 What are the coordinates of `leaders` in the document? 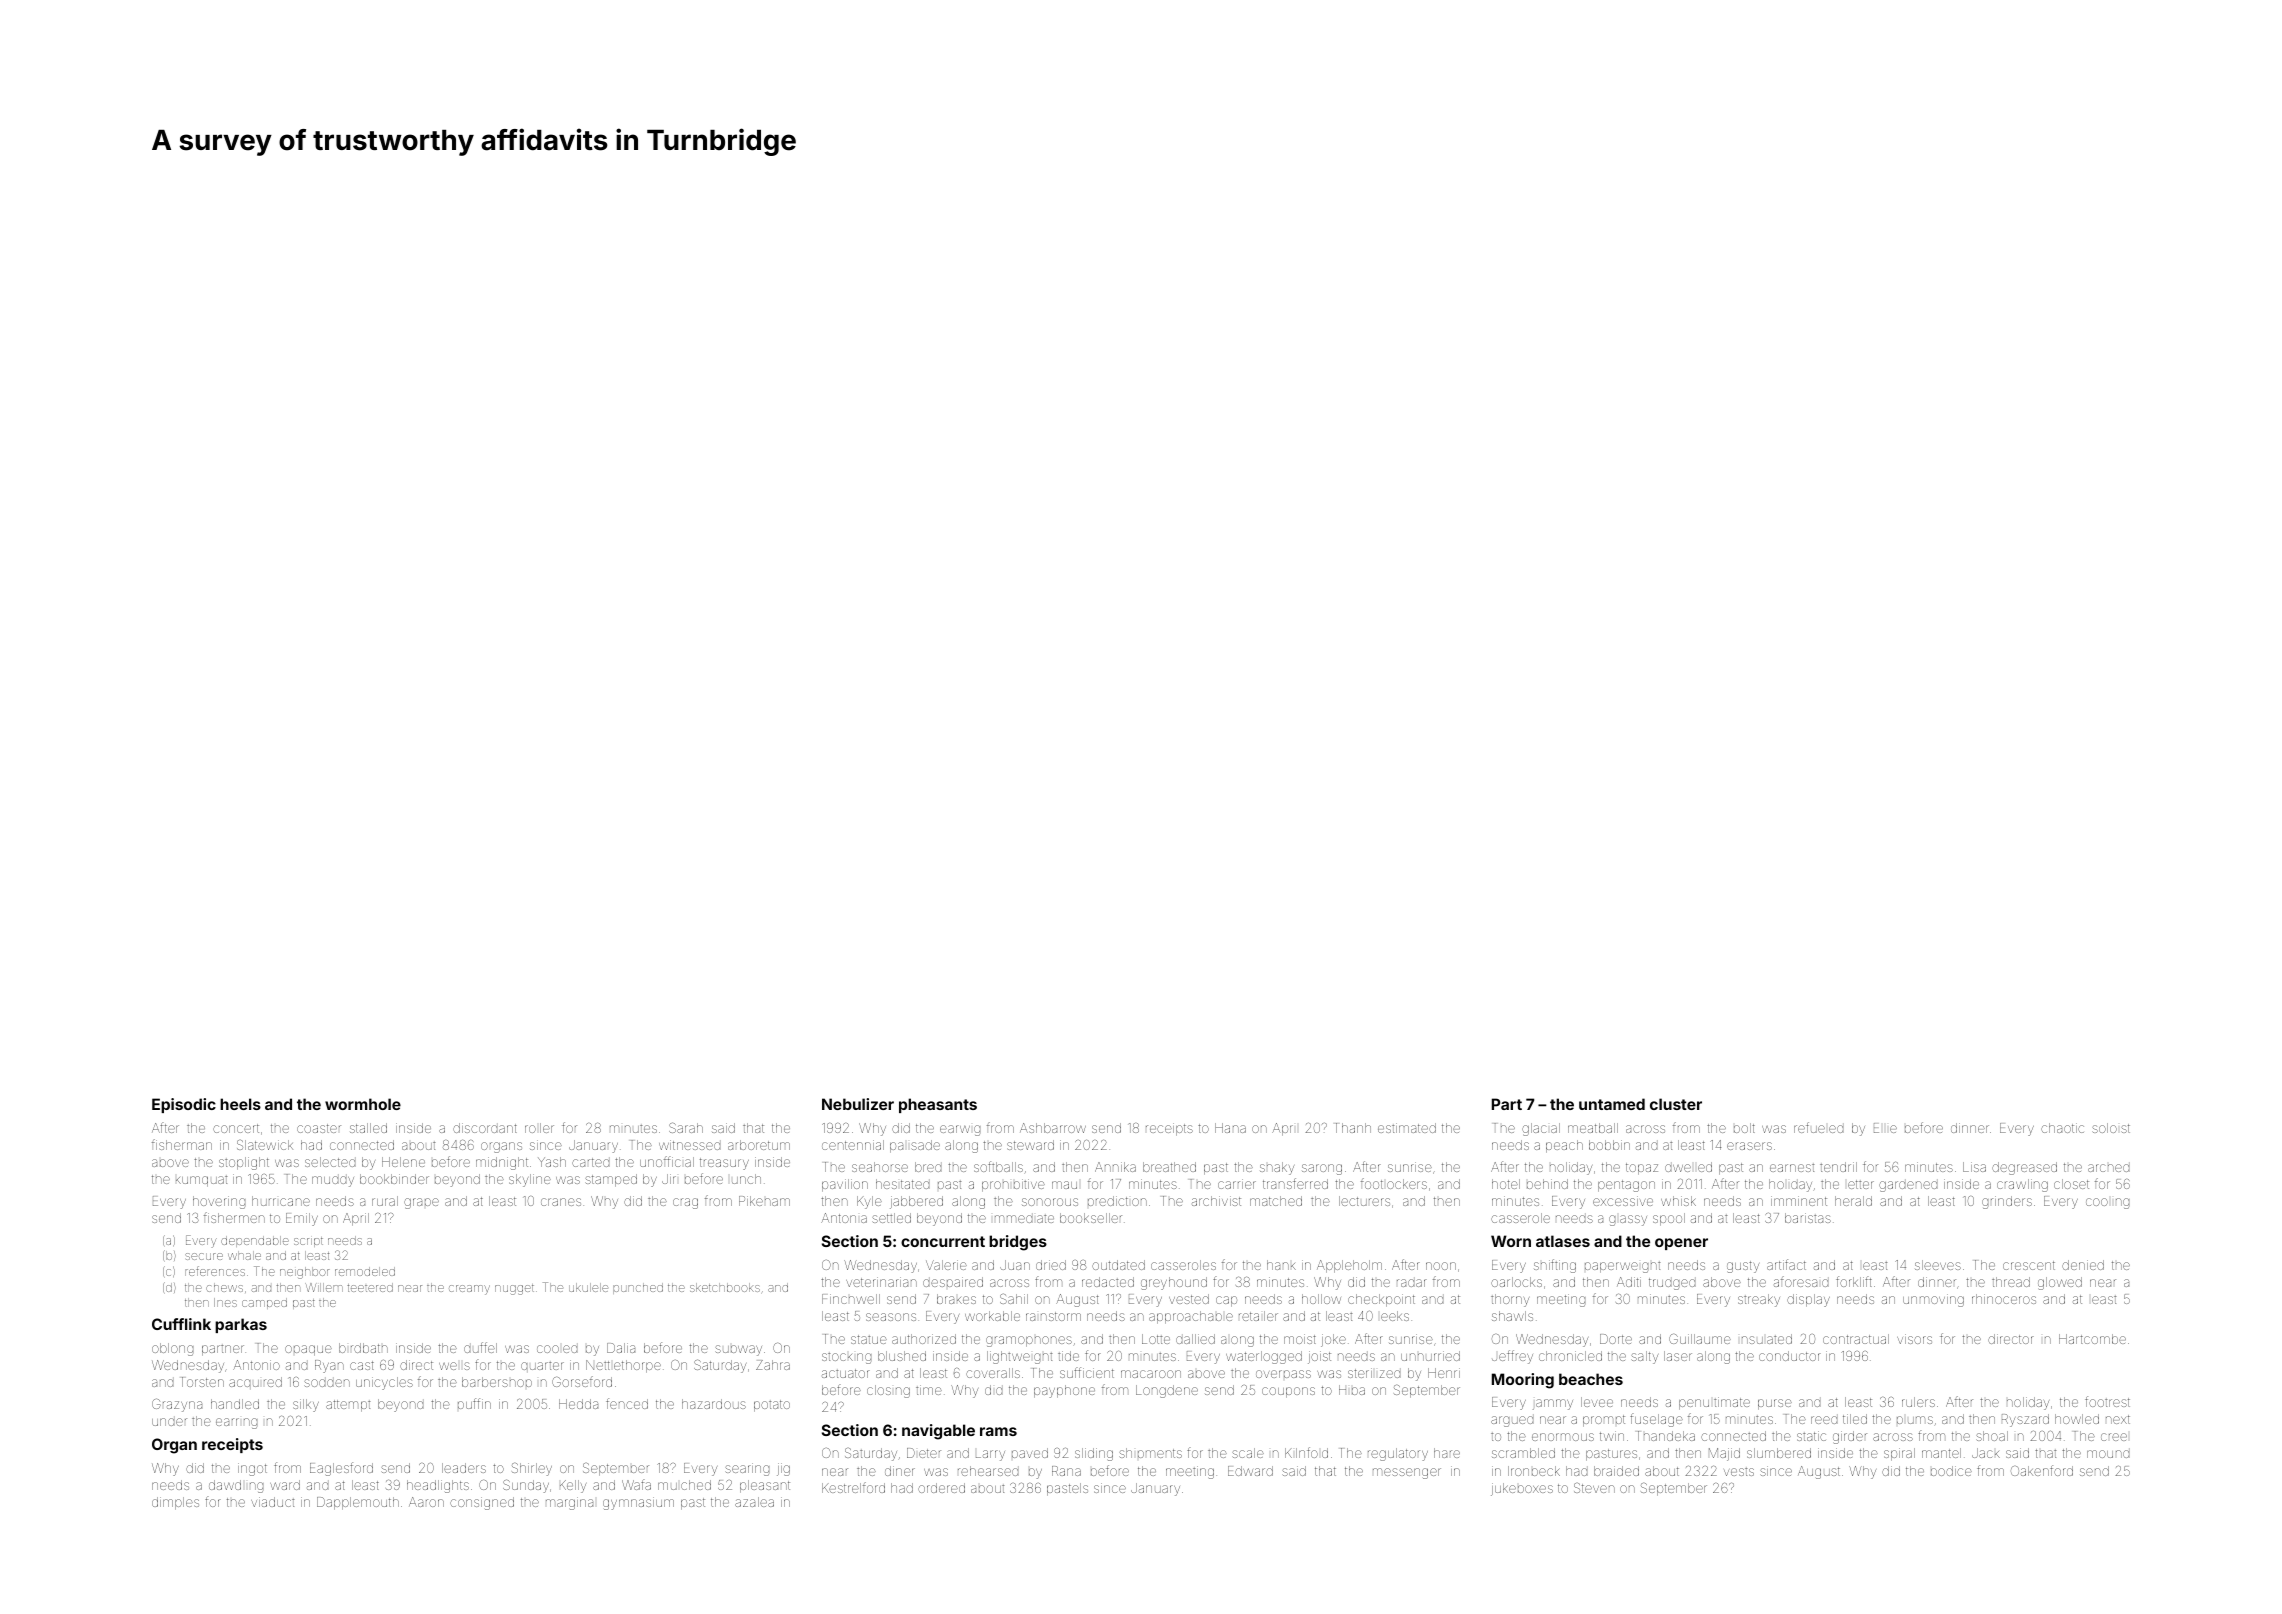 It's located at (464, 1468).
